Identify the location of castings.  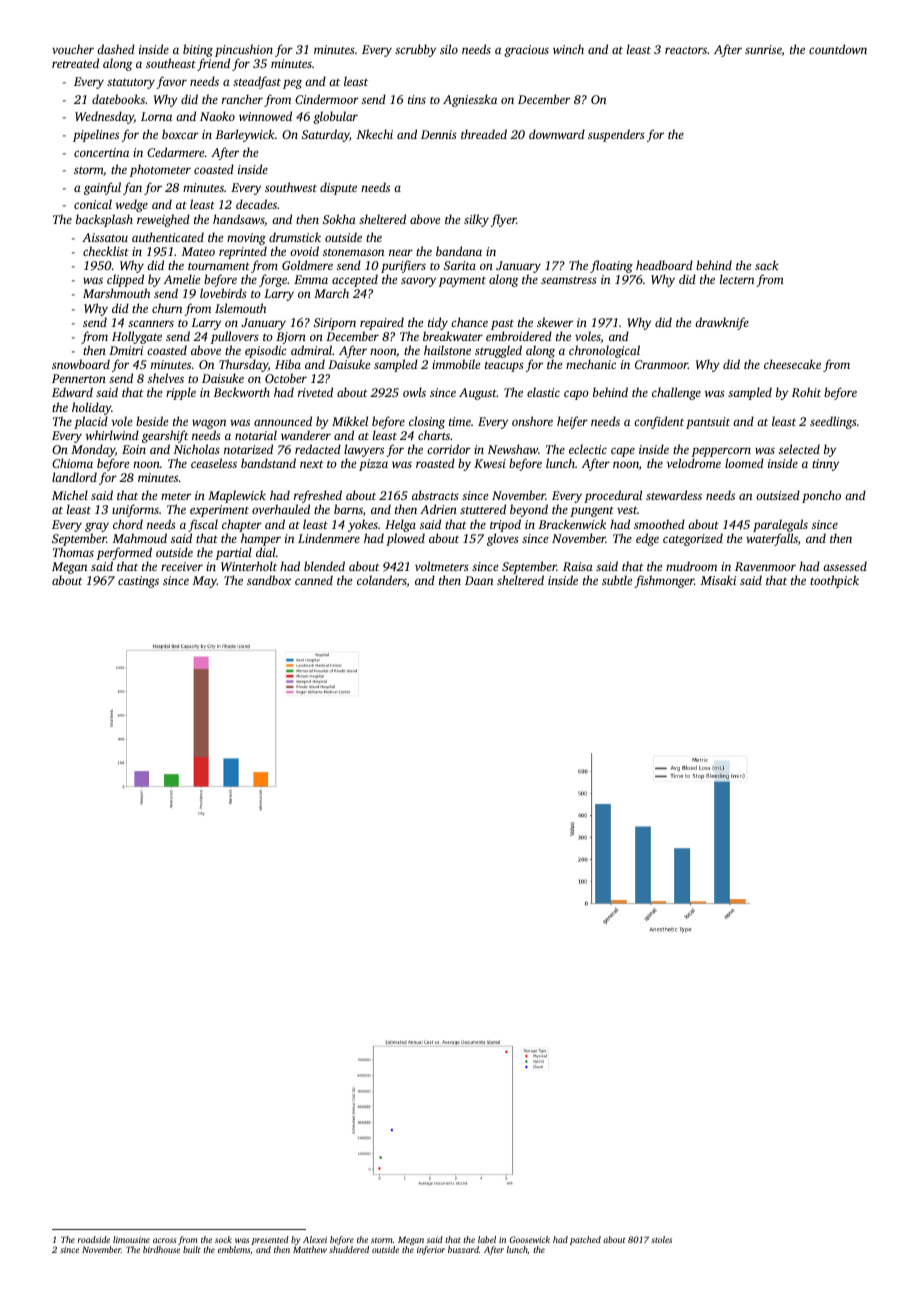
(138, 582).
